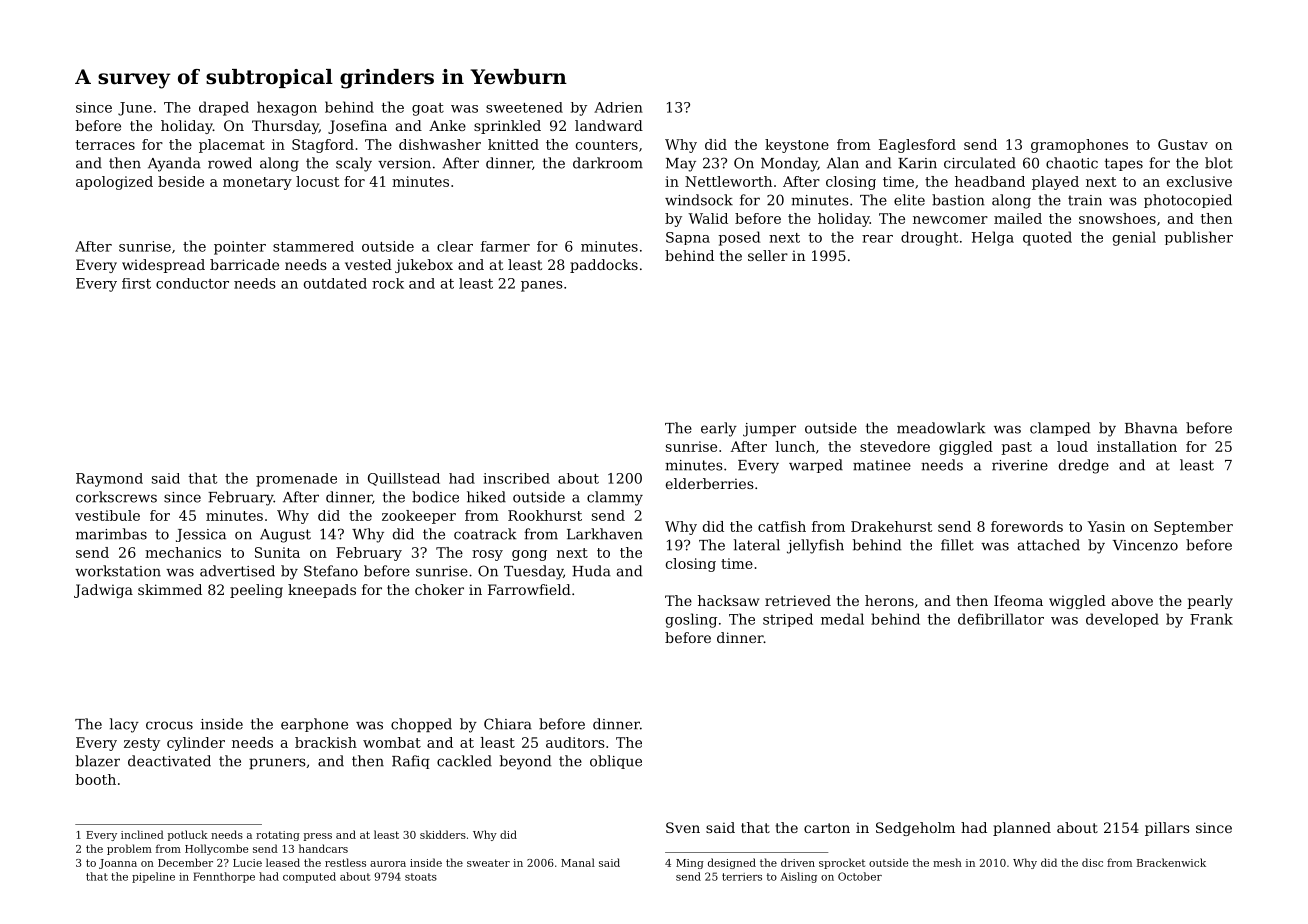  Describe the element at coordinates (1122, 620) in the image. I see `developed` at that location.
